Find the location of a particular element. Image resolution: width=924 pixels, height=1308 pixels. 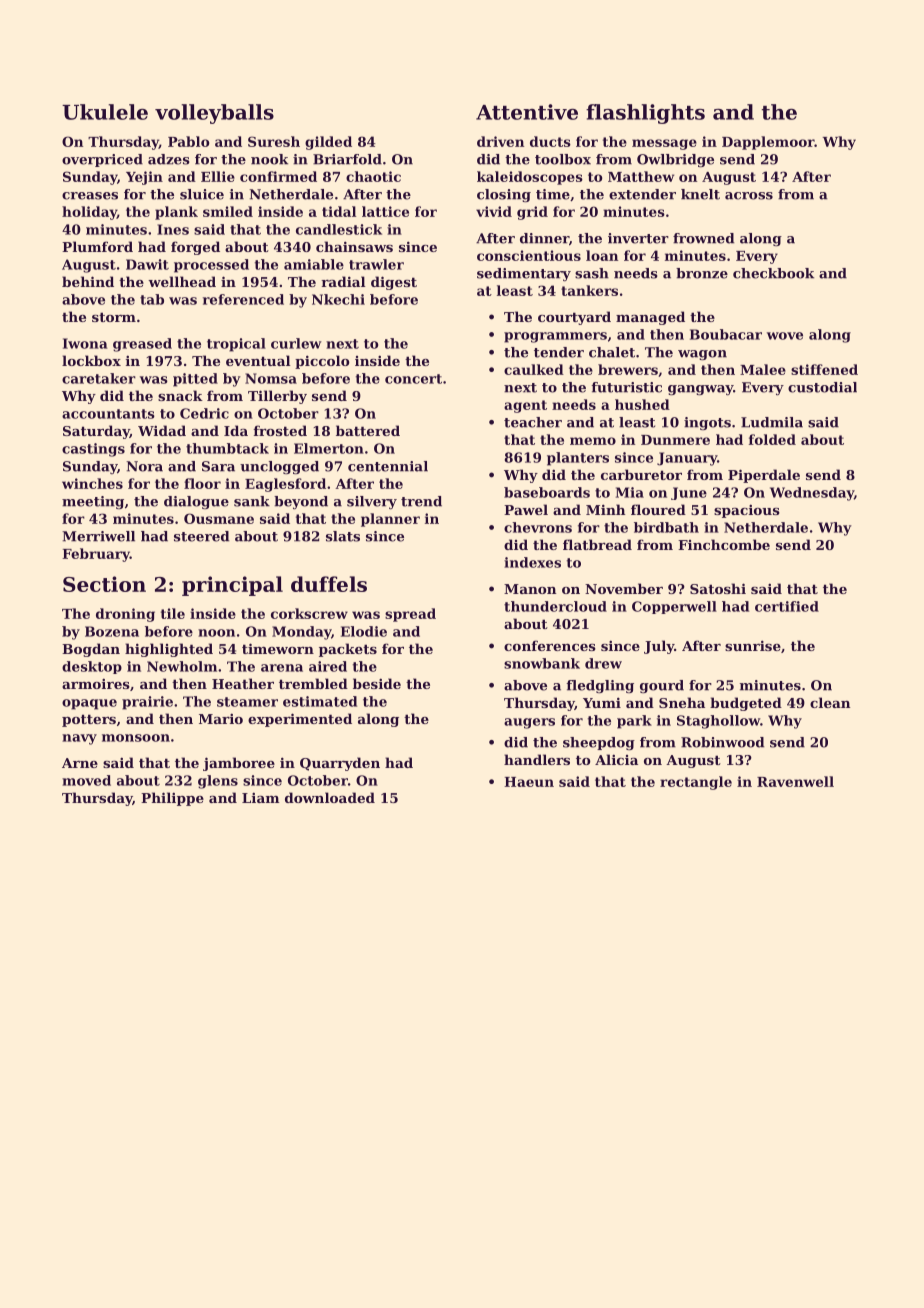

steamer is located at coordinates (247, 702).
